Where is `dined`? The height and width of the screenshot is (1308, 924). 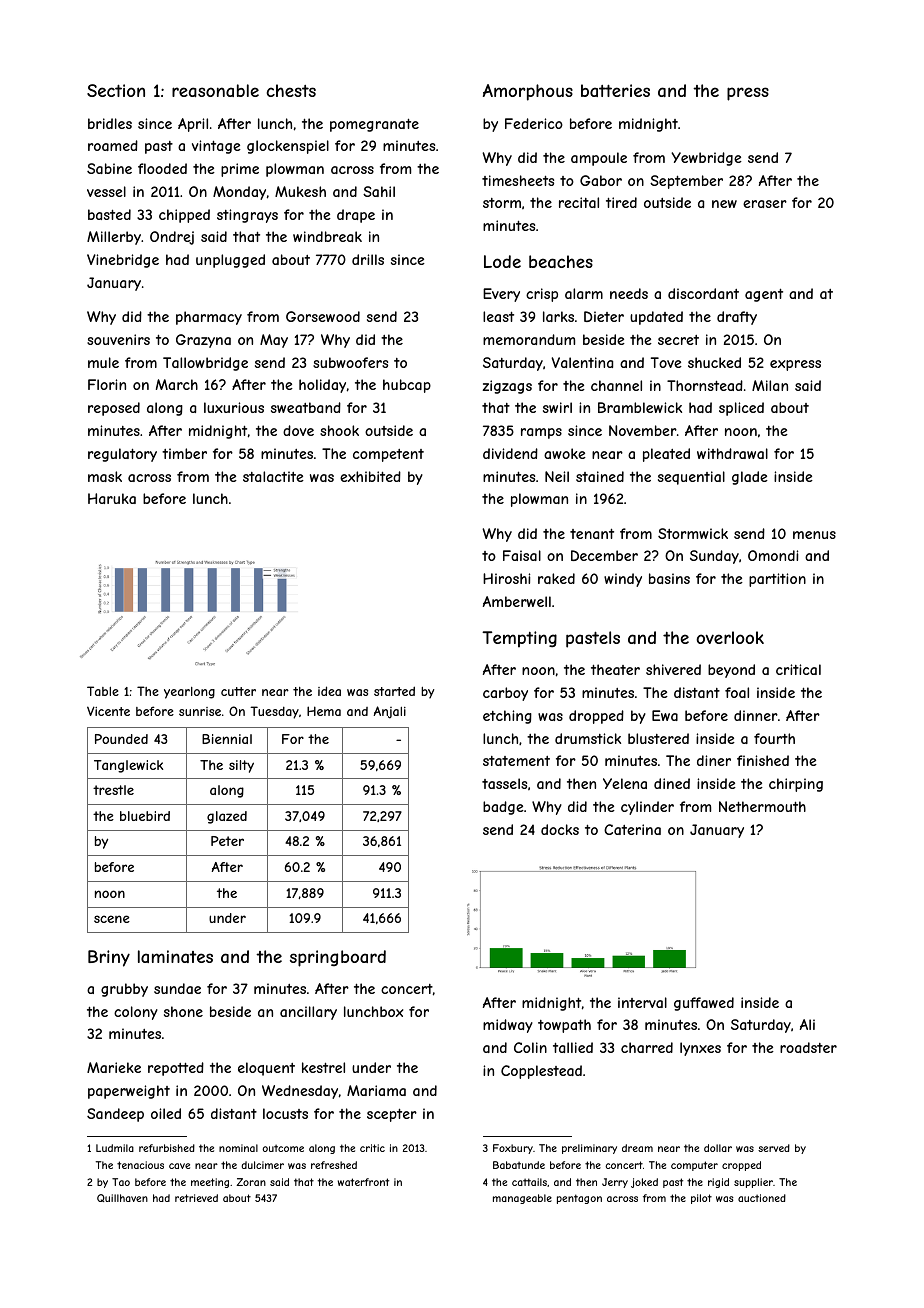
dined is located at coordinates (672, 783).
